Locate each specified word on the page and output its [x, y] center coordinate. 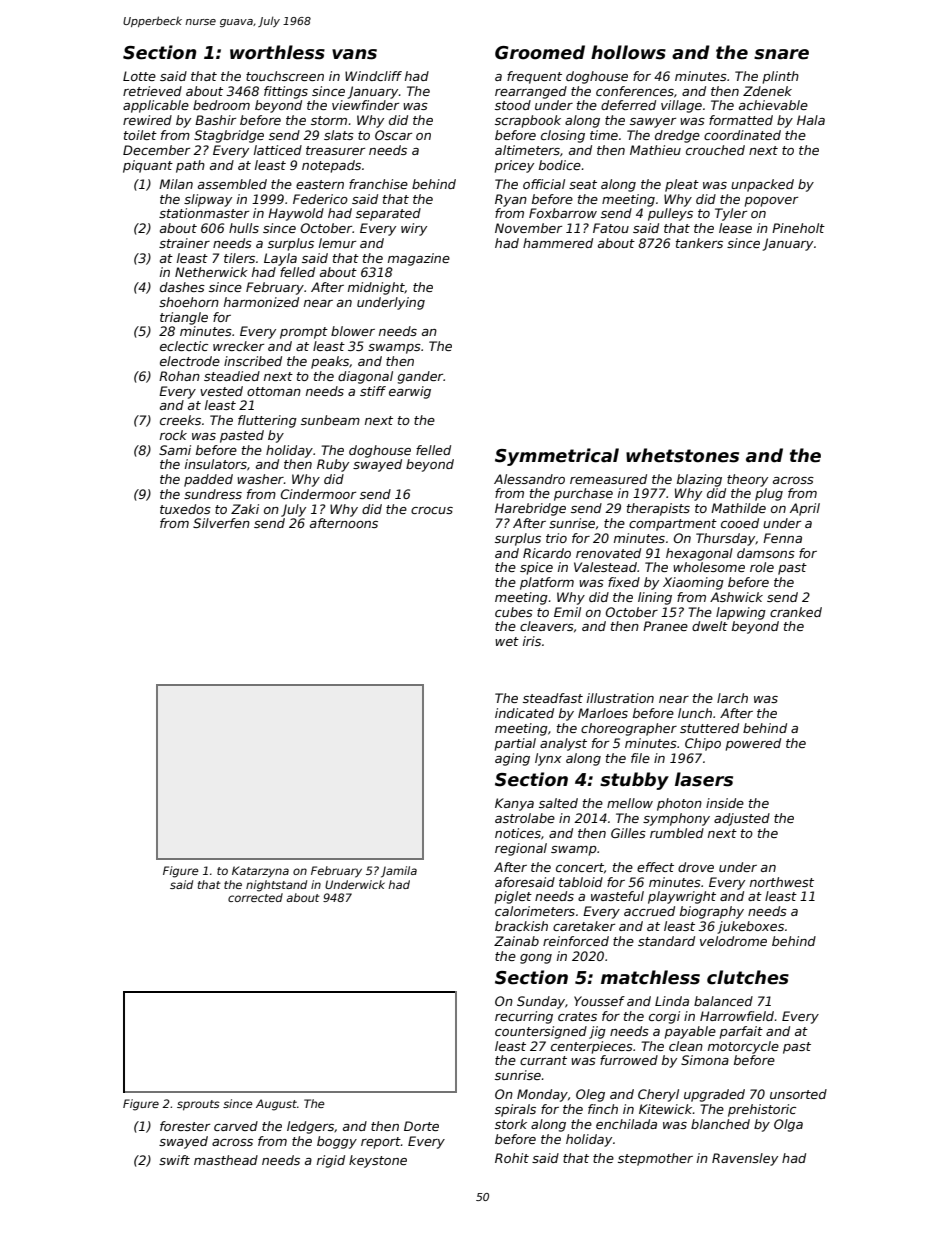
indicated [524, 713]
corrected [255, 897]
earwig [410, 392]
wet [507, 641]
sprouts [198, 1105]
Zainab [516, 941]
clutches [748, 977]
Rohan [179, 376]
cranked [796, 612]
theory [747, 480]
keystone [378, 1161]
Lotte [139, 76]
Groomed [540, 52]
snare [781, 54]
